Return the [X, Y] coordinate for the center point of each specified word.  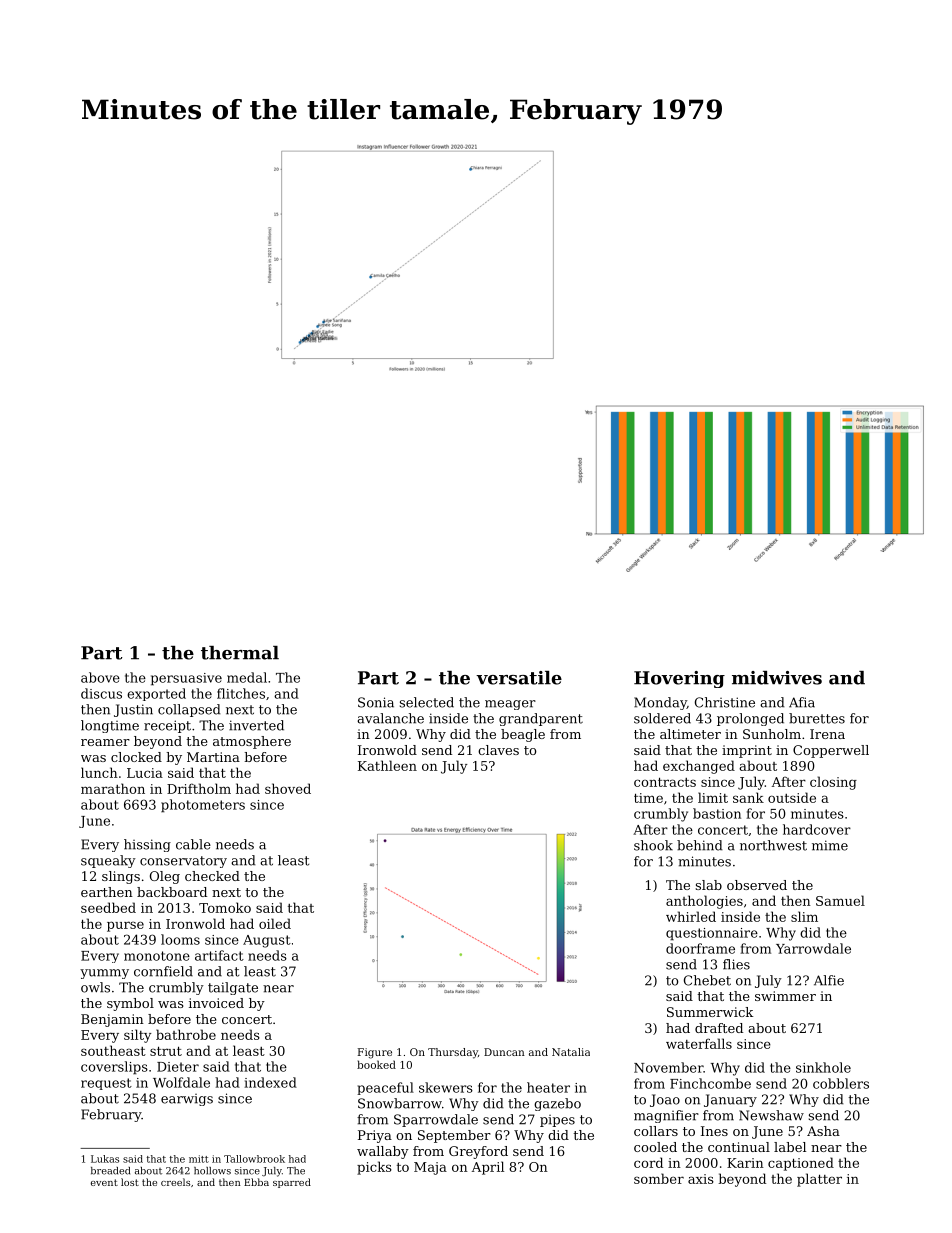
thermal [240, 653]
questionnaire [712, 934]
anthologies [704, 902]
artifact [219, 955]
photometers [203, 806]
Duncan [504, 1052]
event [104, 1182]
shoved [288, 788]
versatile [519, 678]
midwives [777, 678]
